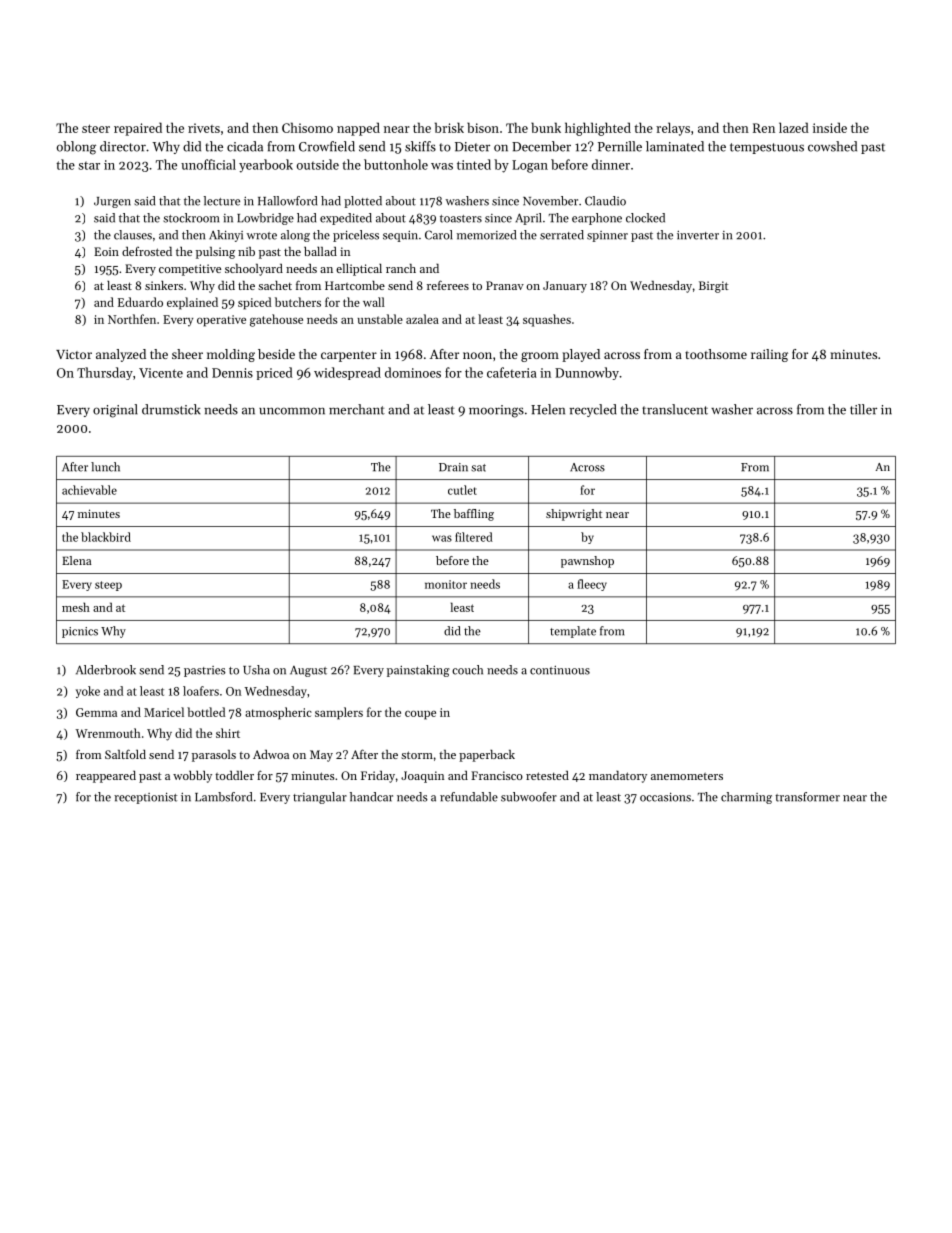  I want to click on bunk, so click(546, 127).
